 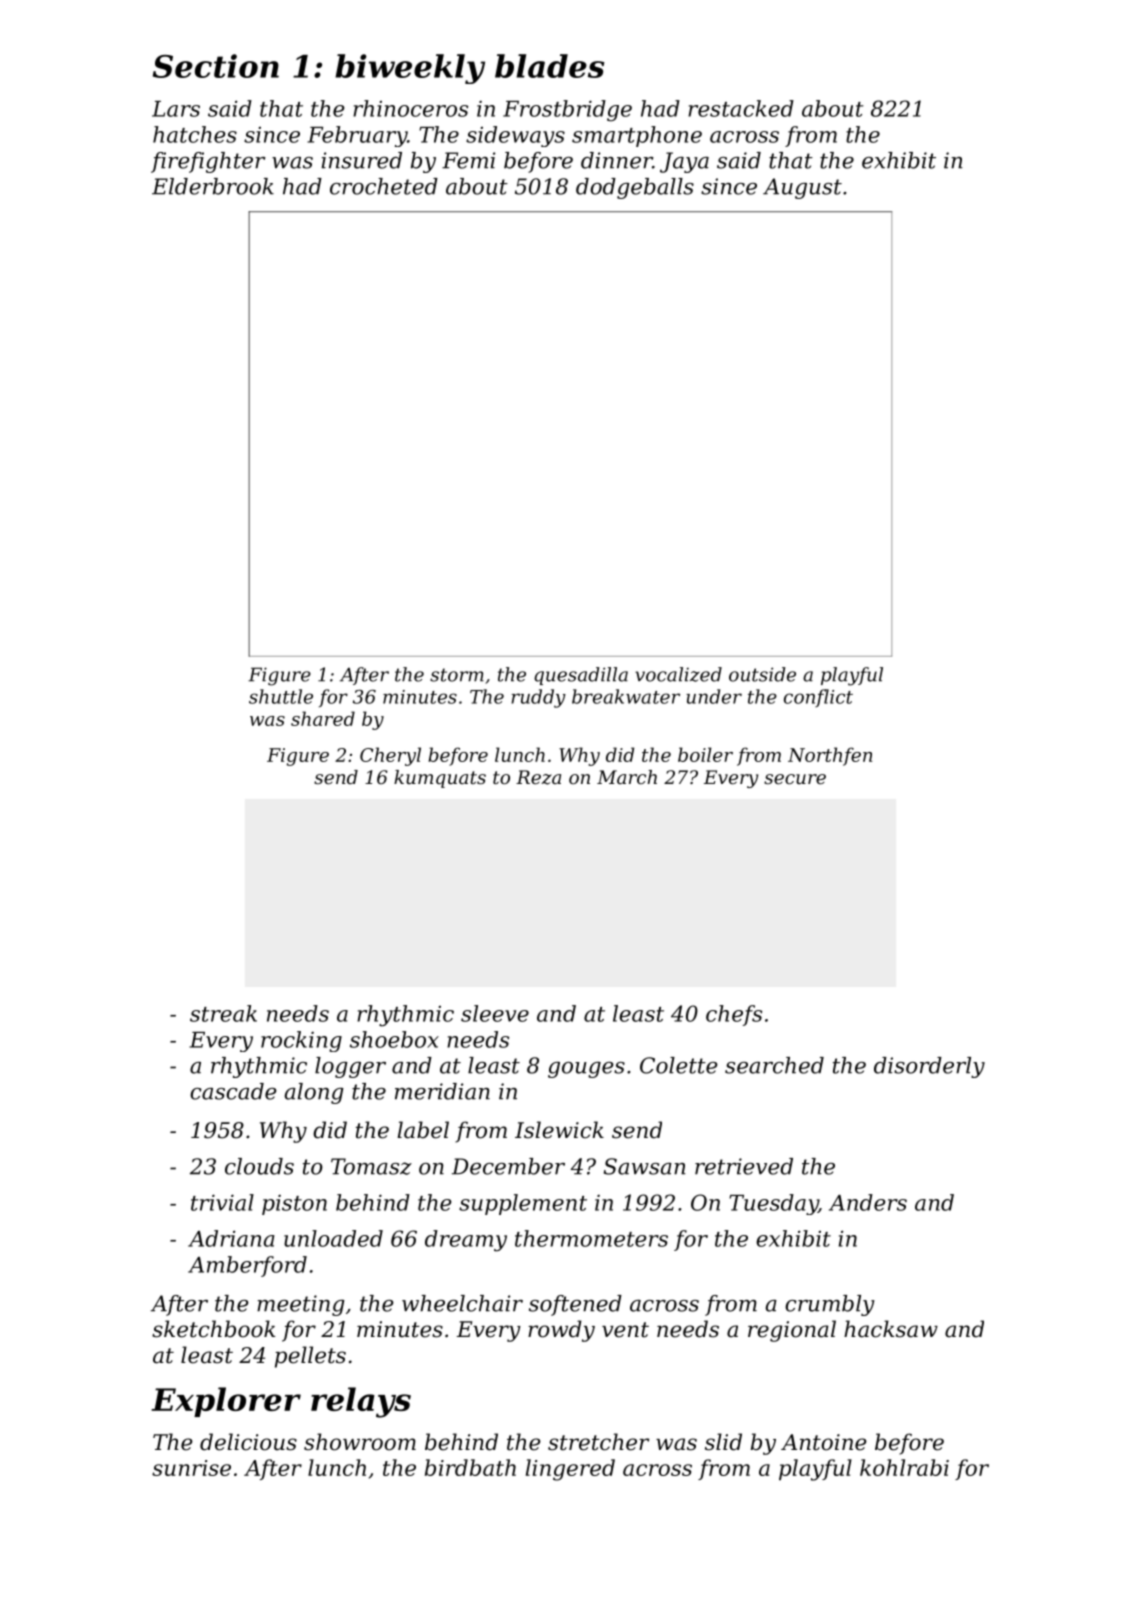 What do you see at coordinates (371, 1166) in the image?
I see `Tomasz` at bounding box center [371, 1166].
